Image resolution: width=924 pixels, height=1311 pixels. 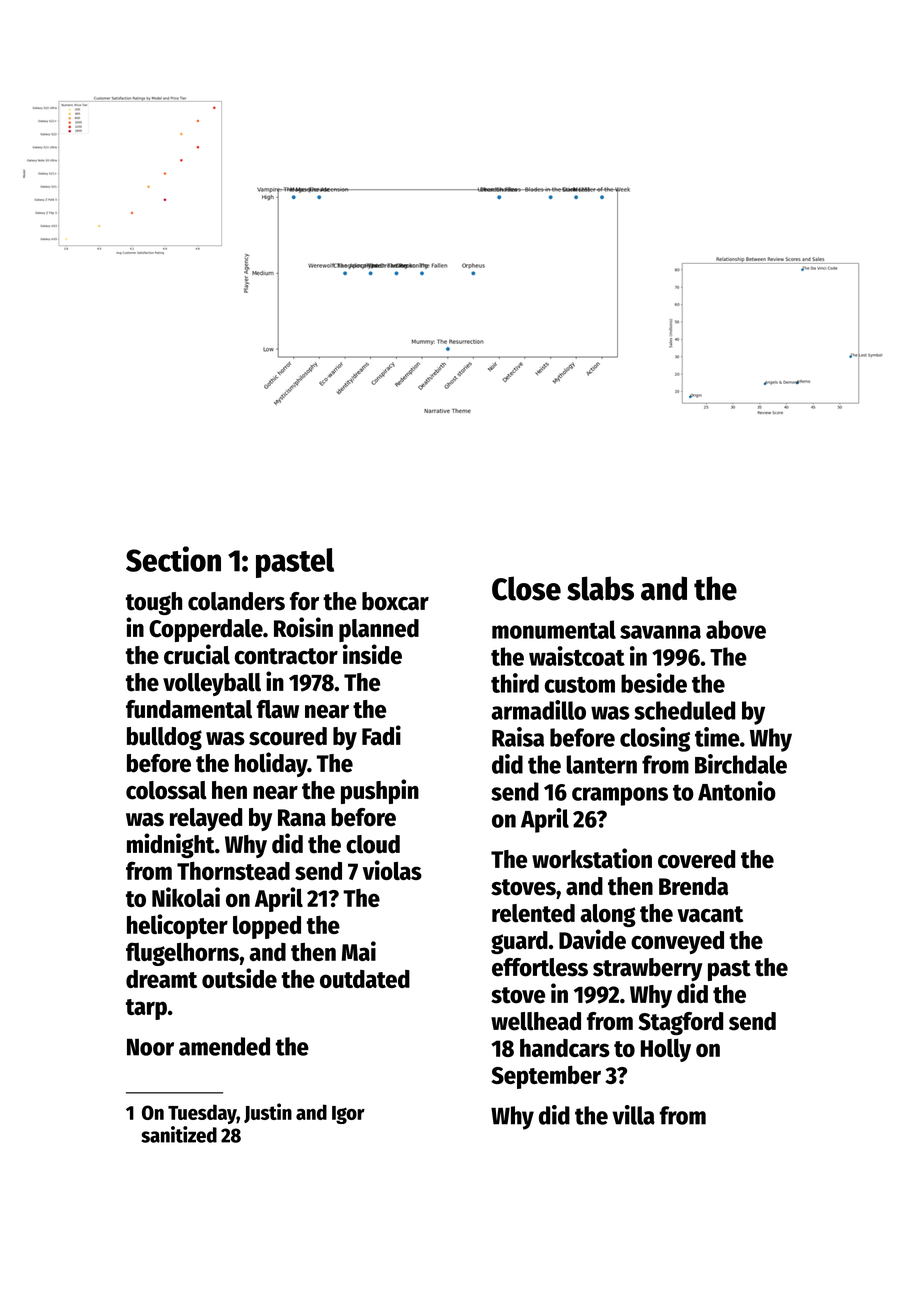 What do you see at coordinates (660, 632) in the screenshot?
I see `savanna` at bounding box center [660, 632].
